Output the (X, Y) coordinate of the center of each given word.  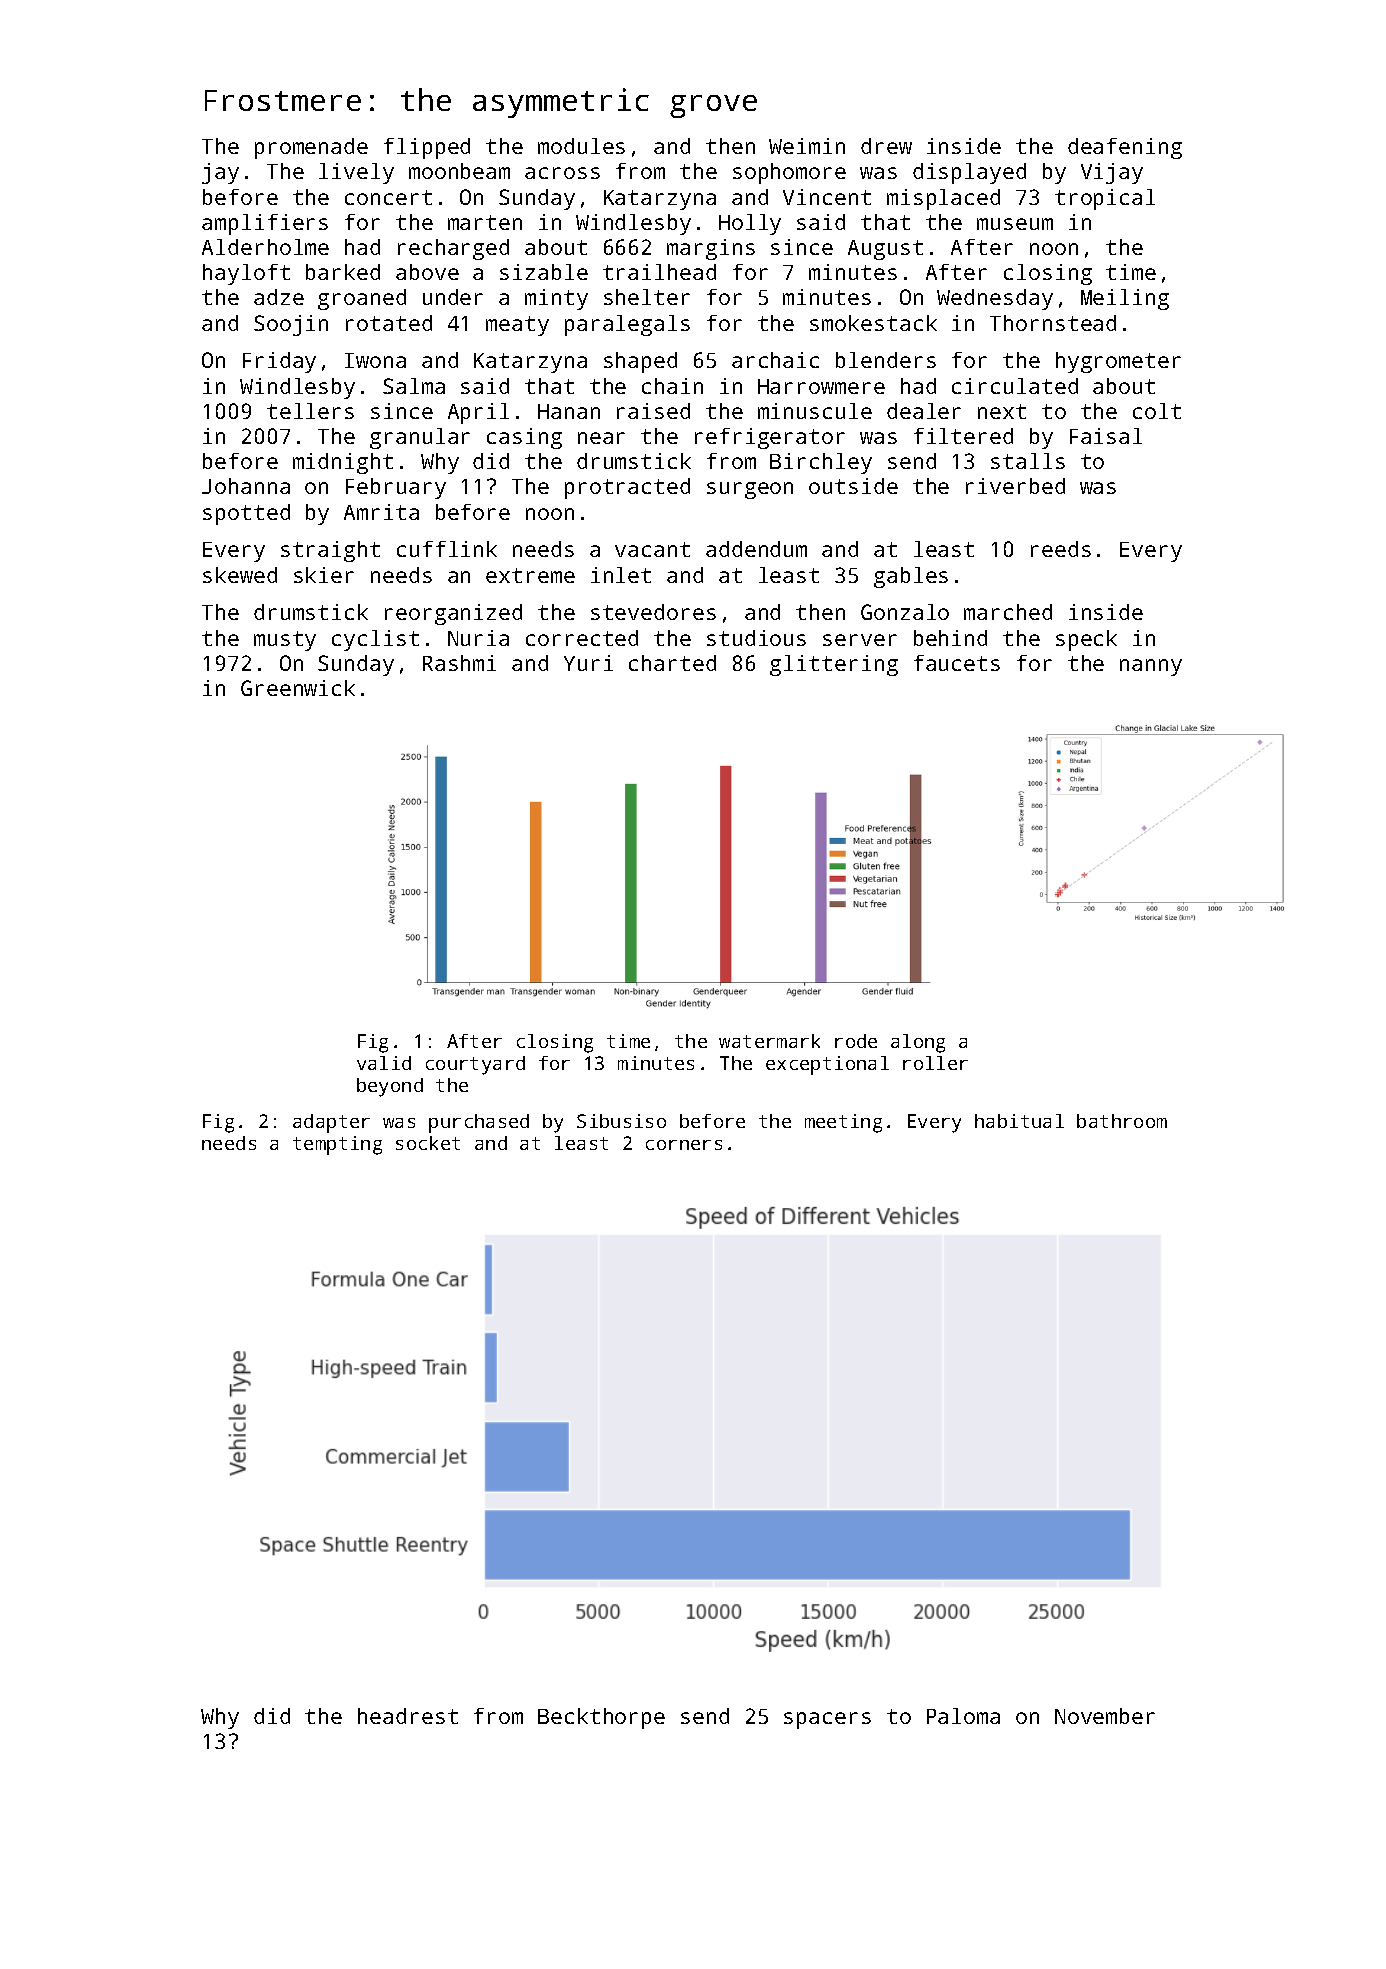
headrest (408, 1716)
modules (581, 146)
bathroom (1122, 1121)
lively (356, 173)
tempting (337, 1145)
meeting (843, 1123)
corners (684, 1145)
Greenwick (298, 688)
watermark (769, 1041)
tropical (1105, 199)
